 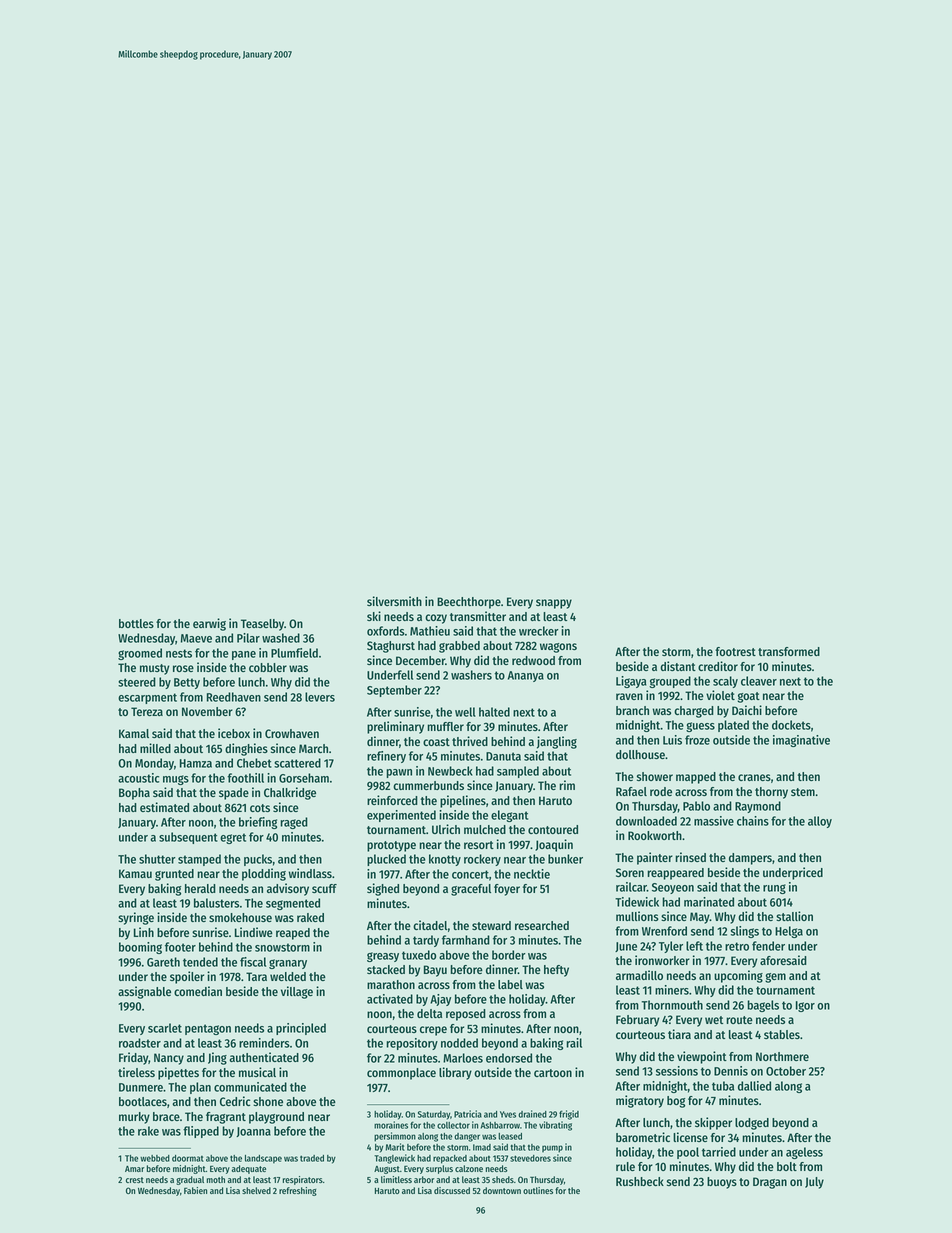 What do you see at coordinates (803, 792) in the page?
I see `stem` at bounding box center [803, 792].
